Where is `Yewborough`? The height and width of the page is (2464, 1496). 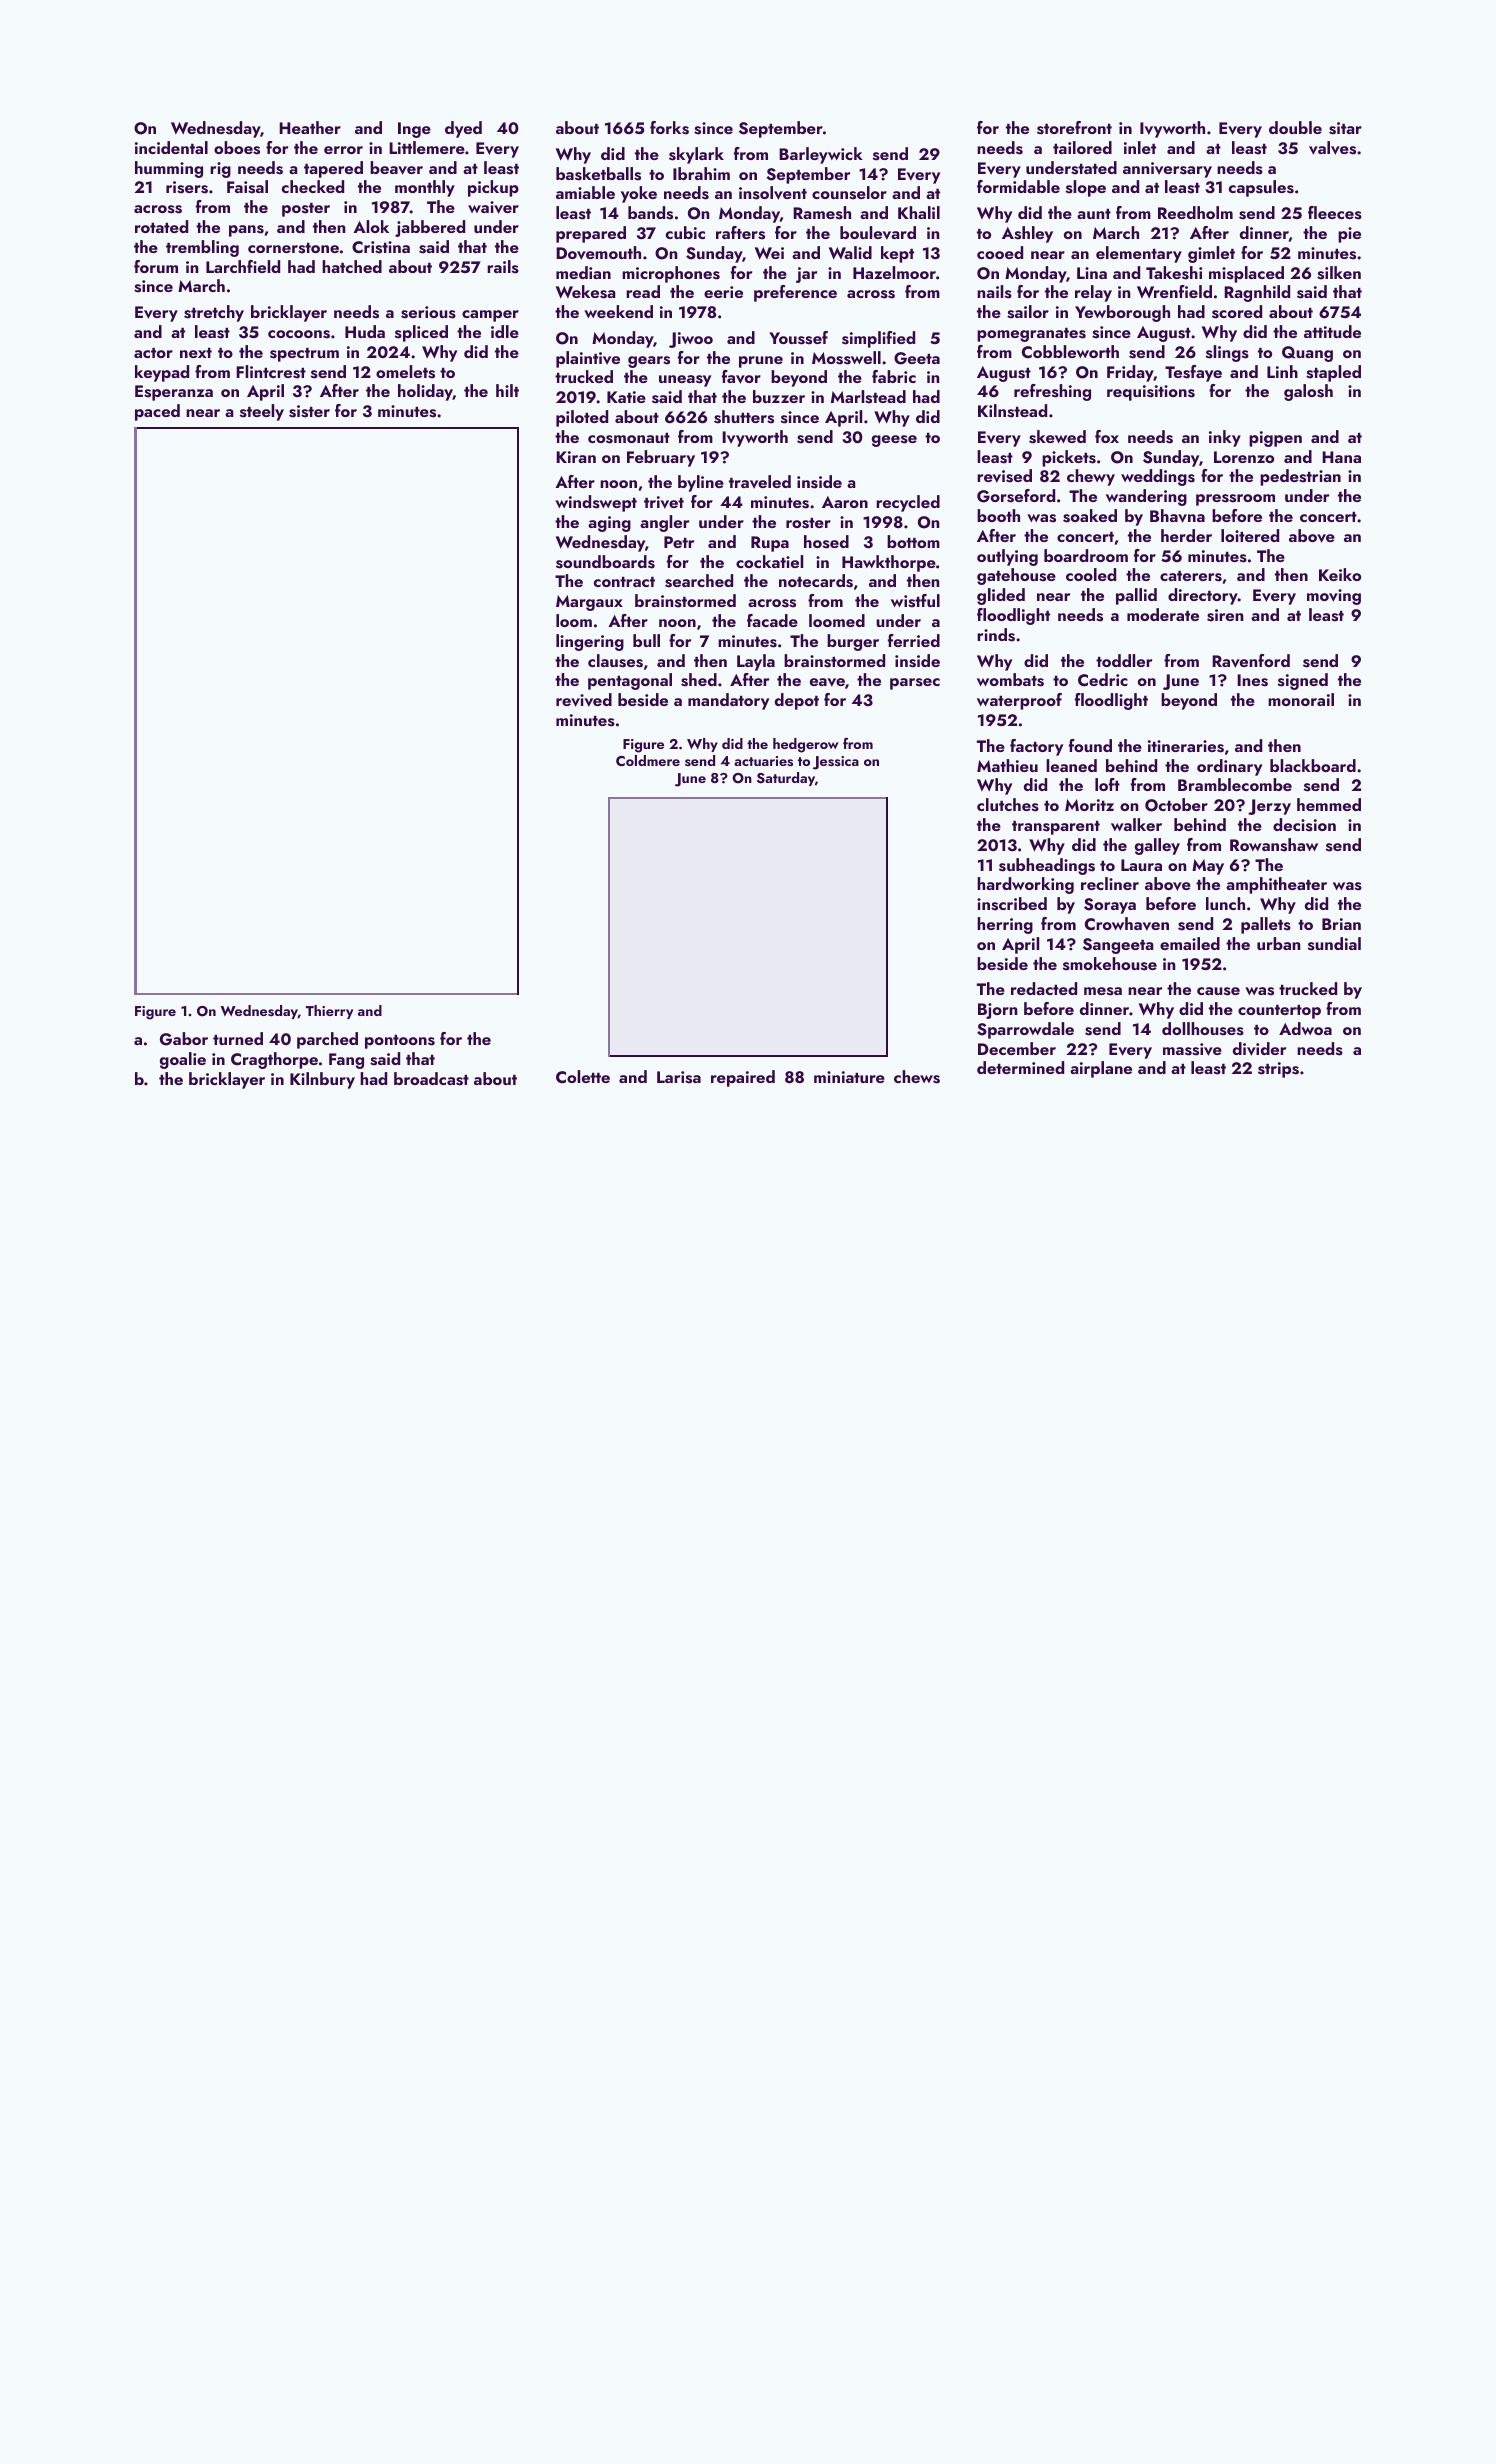
Yewborough is located at coordinates (1122, 313).
